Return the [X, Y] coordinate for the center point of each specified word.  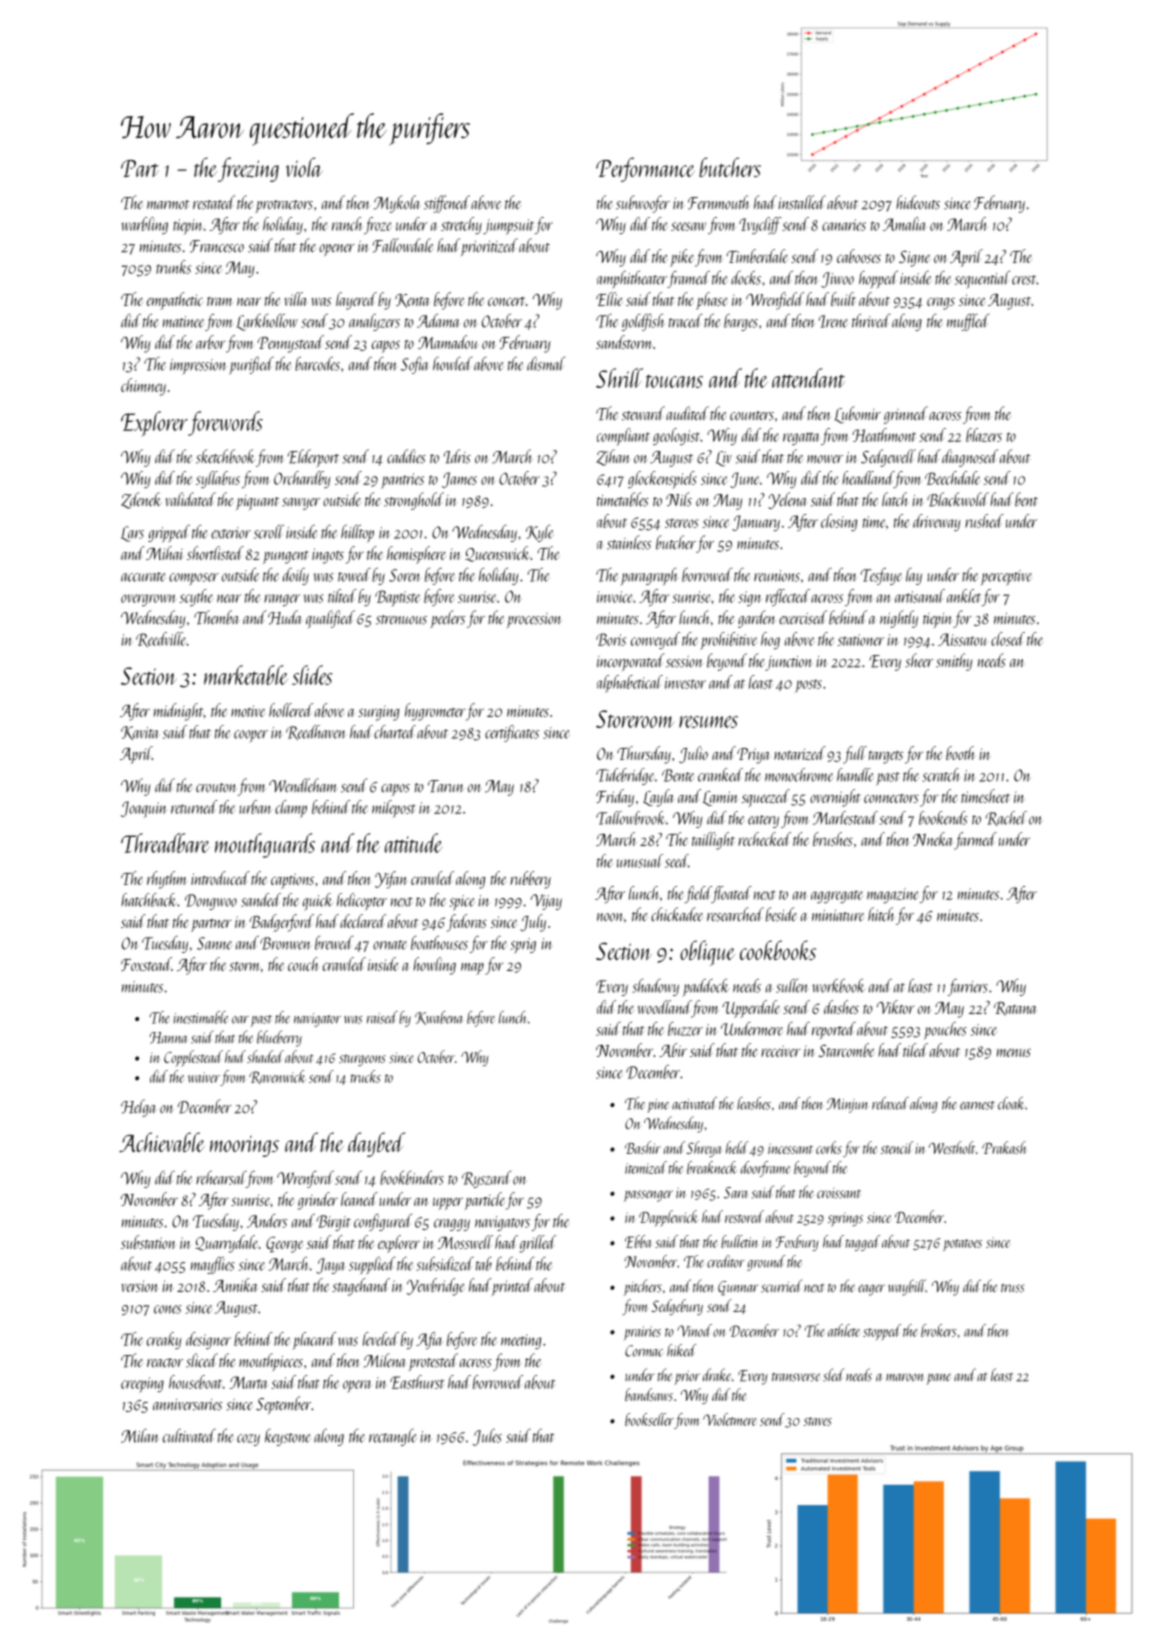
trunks [173, 267]
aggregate [837, 896]
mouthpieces [271, 1362]
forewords [225, 423]
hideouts [918, 202]
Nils [679, 499]
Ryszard [486, 1179]
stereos [681, 523]
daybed [376, 1144]
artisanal [920, 596]
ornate [390, 945]
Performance [645, 169]
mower [825, 459]
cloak [1011, 1103]
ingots [328, 556]
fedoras [467, 923]
